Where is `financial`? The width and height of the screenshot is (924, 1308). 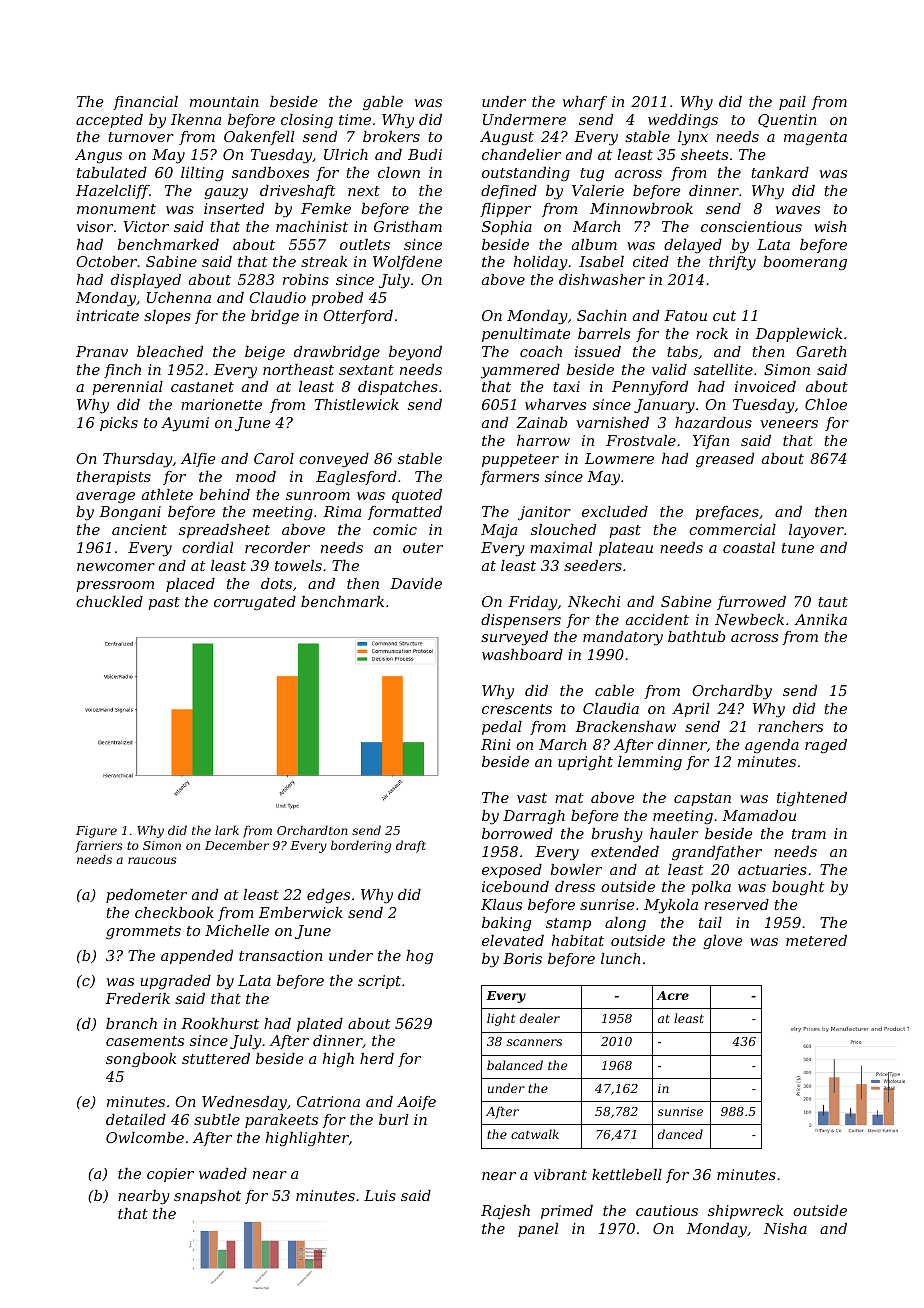
financial is located at coordinates (145, 103).
